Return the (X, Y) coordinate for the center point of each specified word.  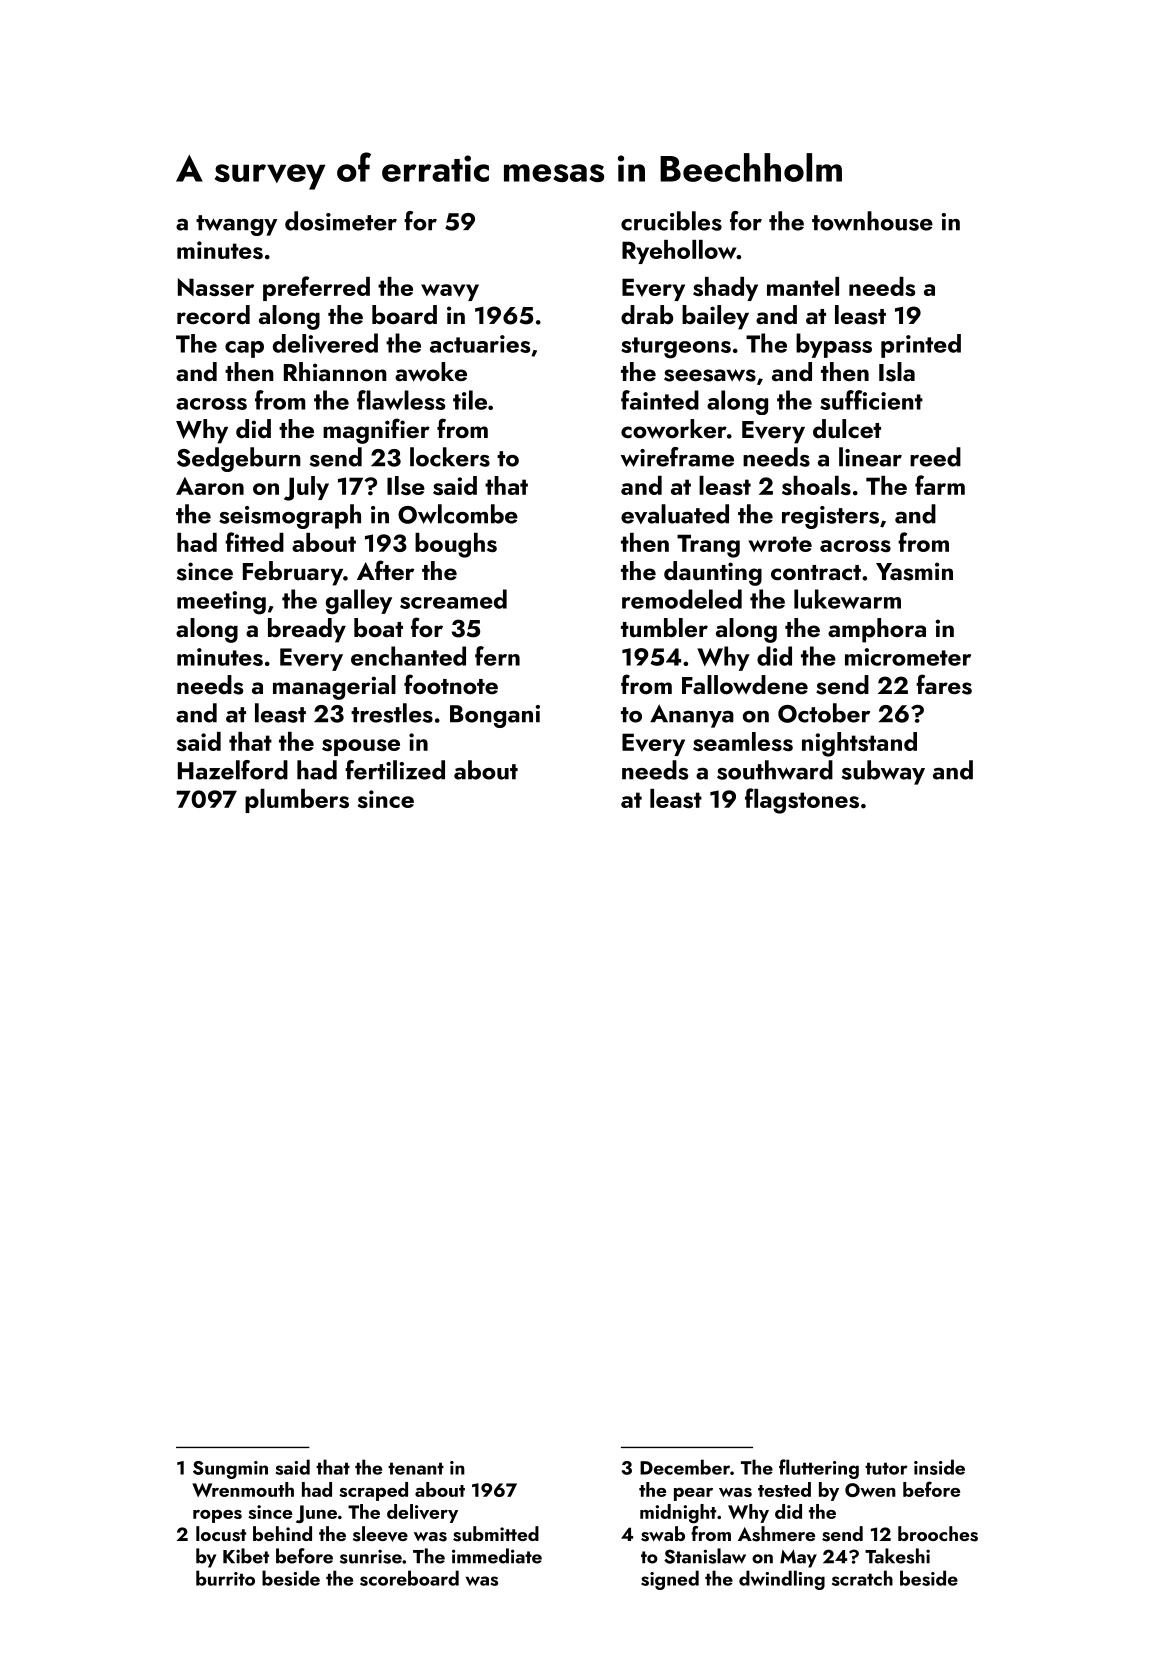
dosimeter (341, 221)
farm (940, 485)
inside (939, 1467)
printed (921, 346)
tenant (416, 1468)
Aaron (210, 486)
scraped (373, 1491)
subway (883, 772)
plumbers (297, 801)
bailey (715, 317)
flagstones (802, 801)
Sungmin (230, 1470)
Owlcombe (458, 514)
